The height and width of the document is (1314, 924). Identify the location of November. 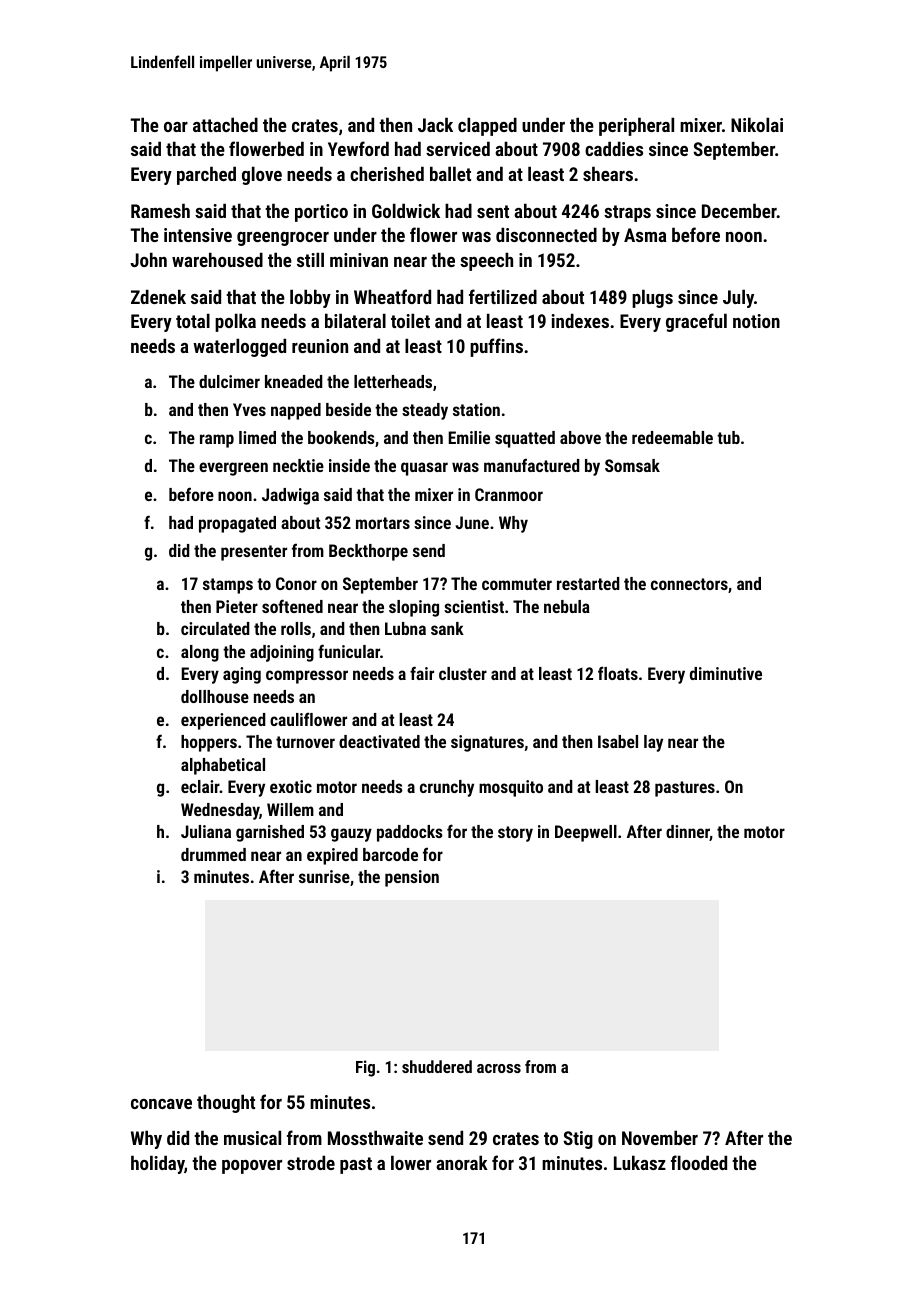
(660, 1137).
